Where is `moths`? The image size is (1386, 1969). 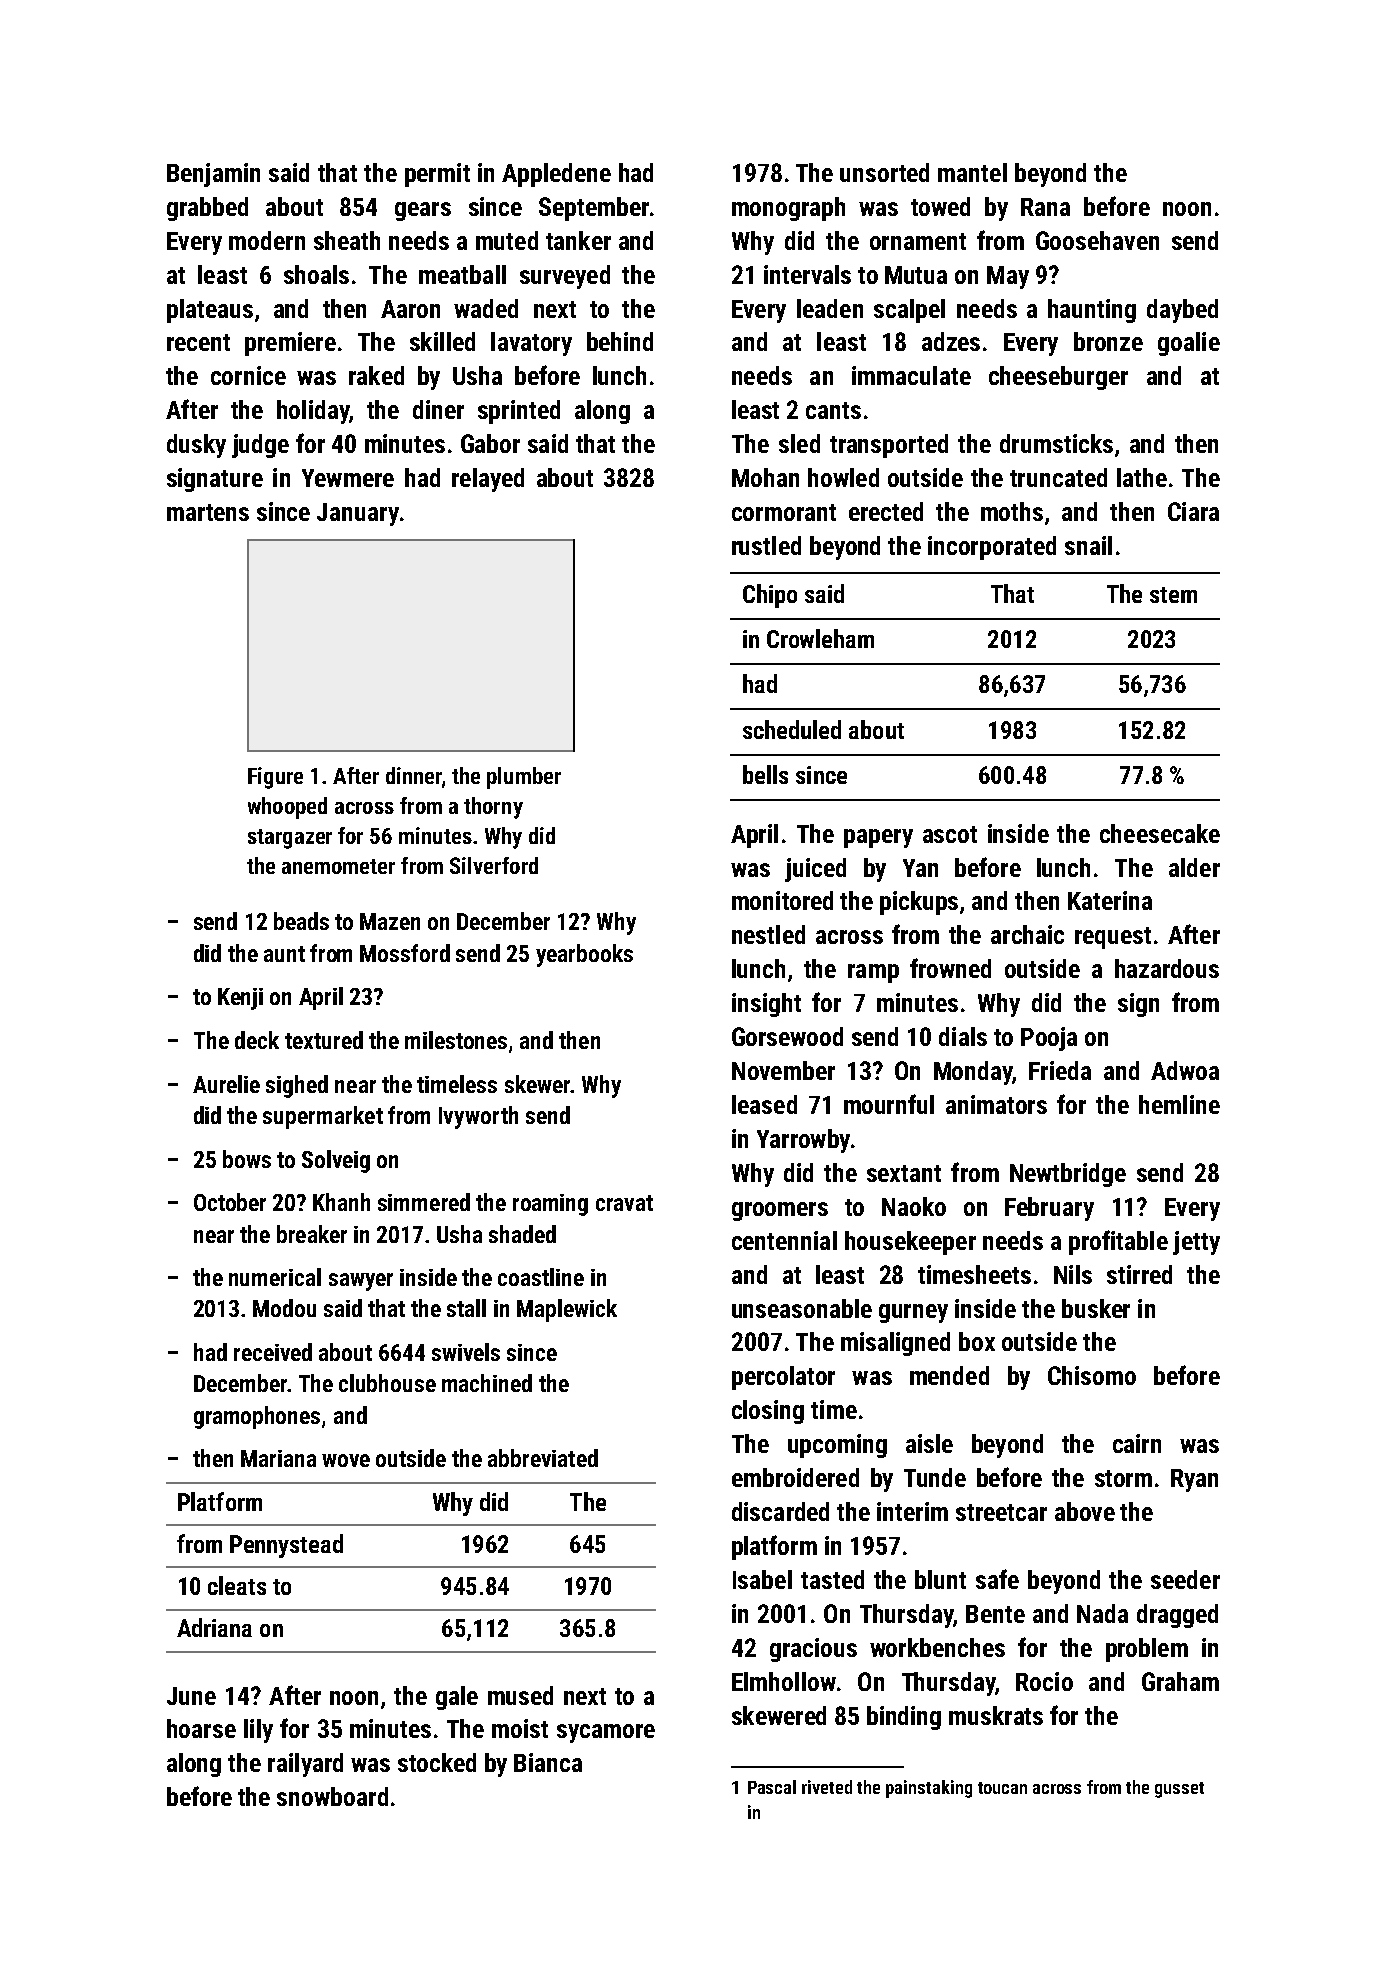
moths is located at coordinates (1012, 511).
